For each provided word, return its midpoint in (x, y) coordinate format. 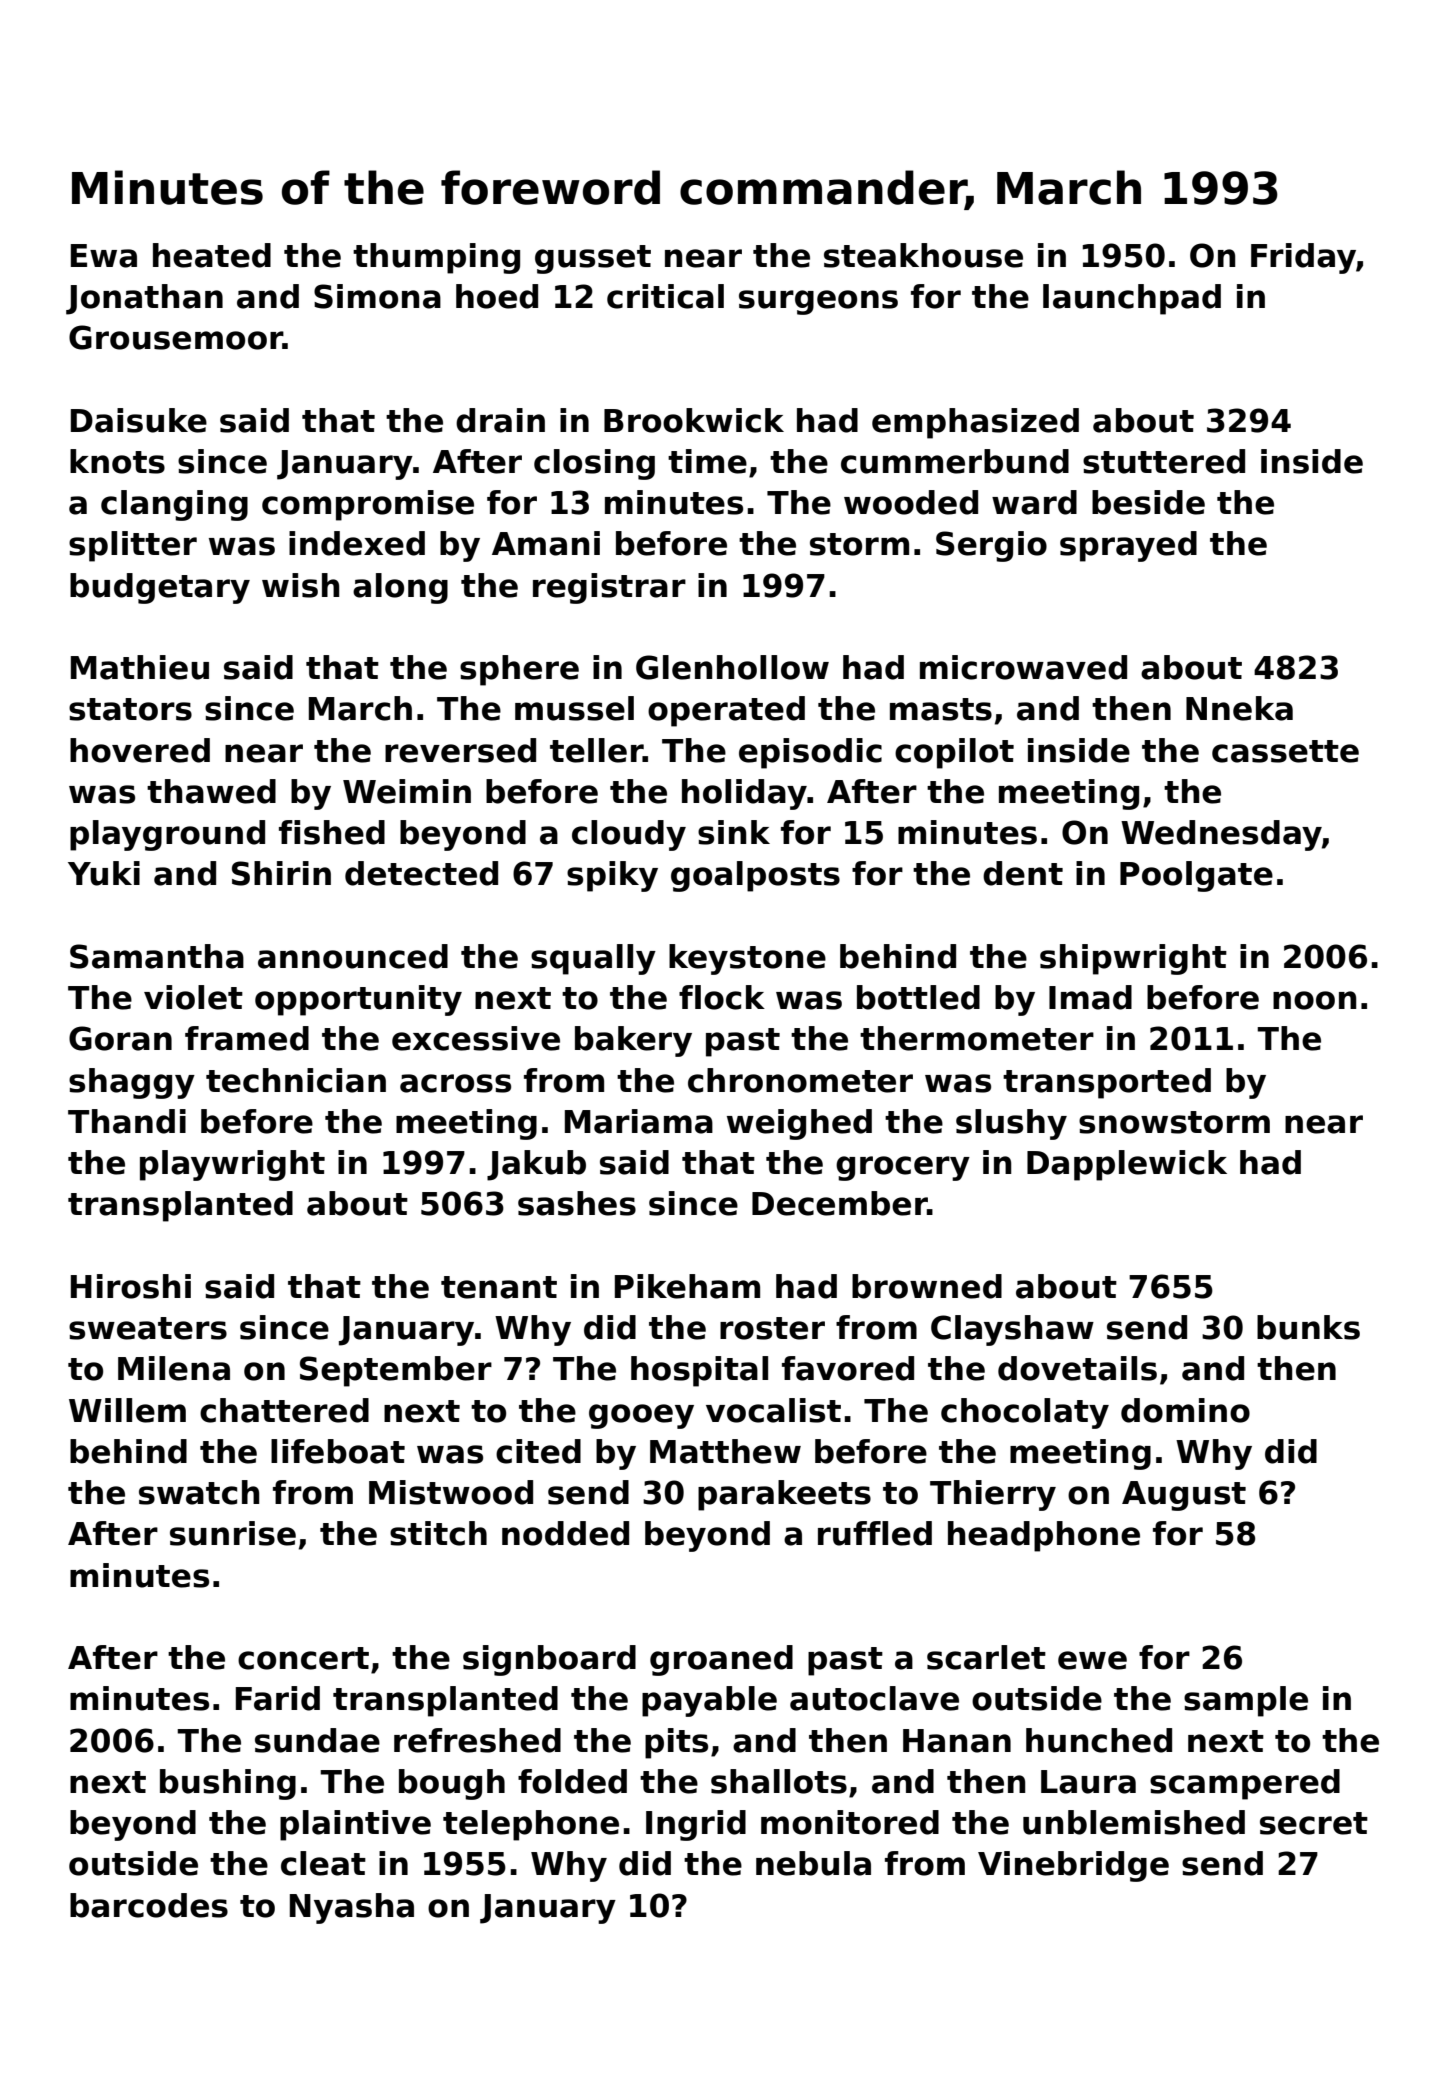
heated (212, 255)
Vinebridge (1073, 1866)
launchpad (1132, 299)
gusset (593, 259)
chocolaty (1025, 1413)
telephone (531, 1825)
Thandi (127, 1121)
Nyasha (352, 1908)
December (840, 1203)
